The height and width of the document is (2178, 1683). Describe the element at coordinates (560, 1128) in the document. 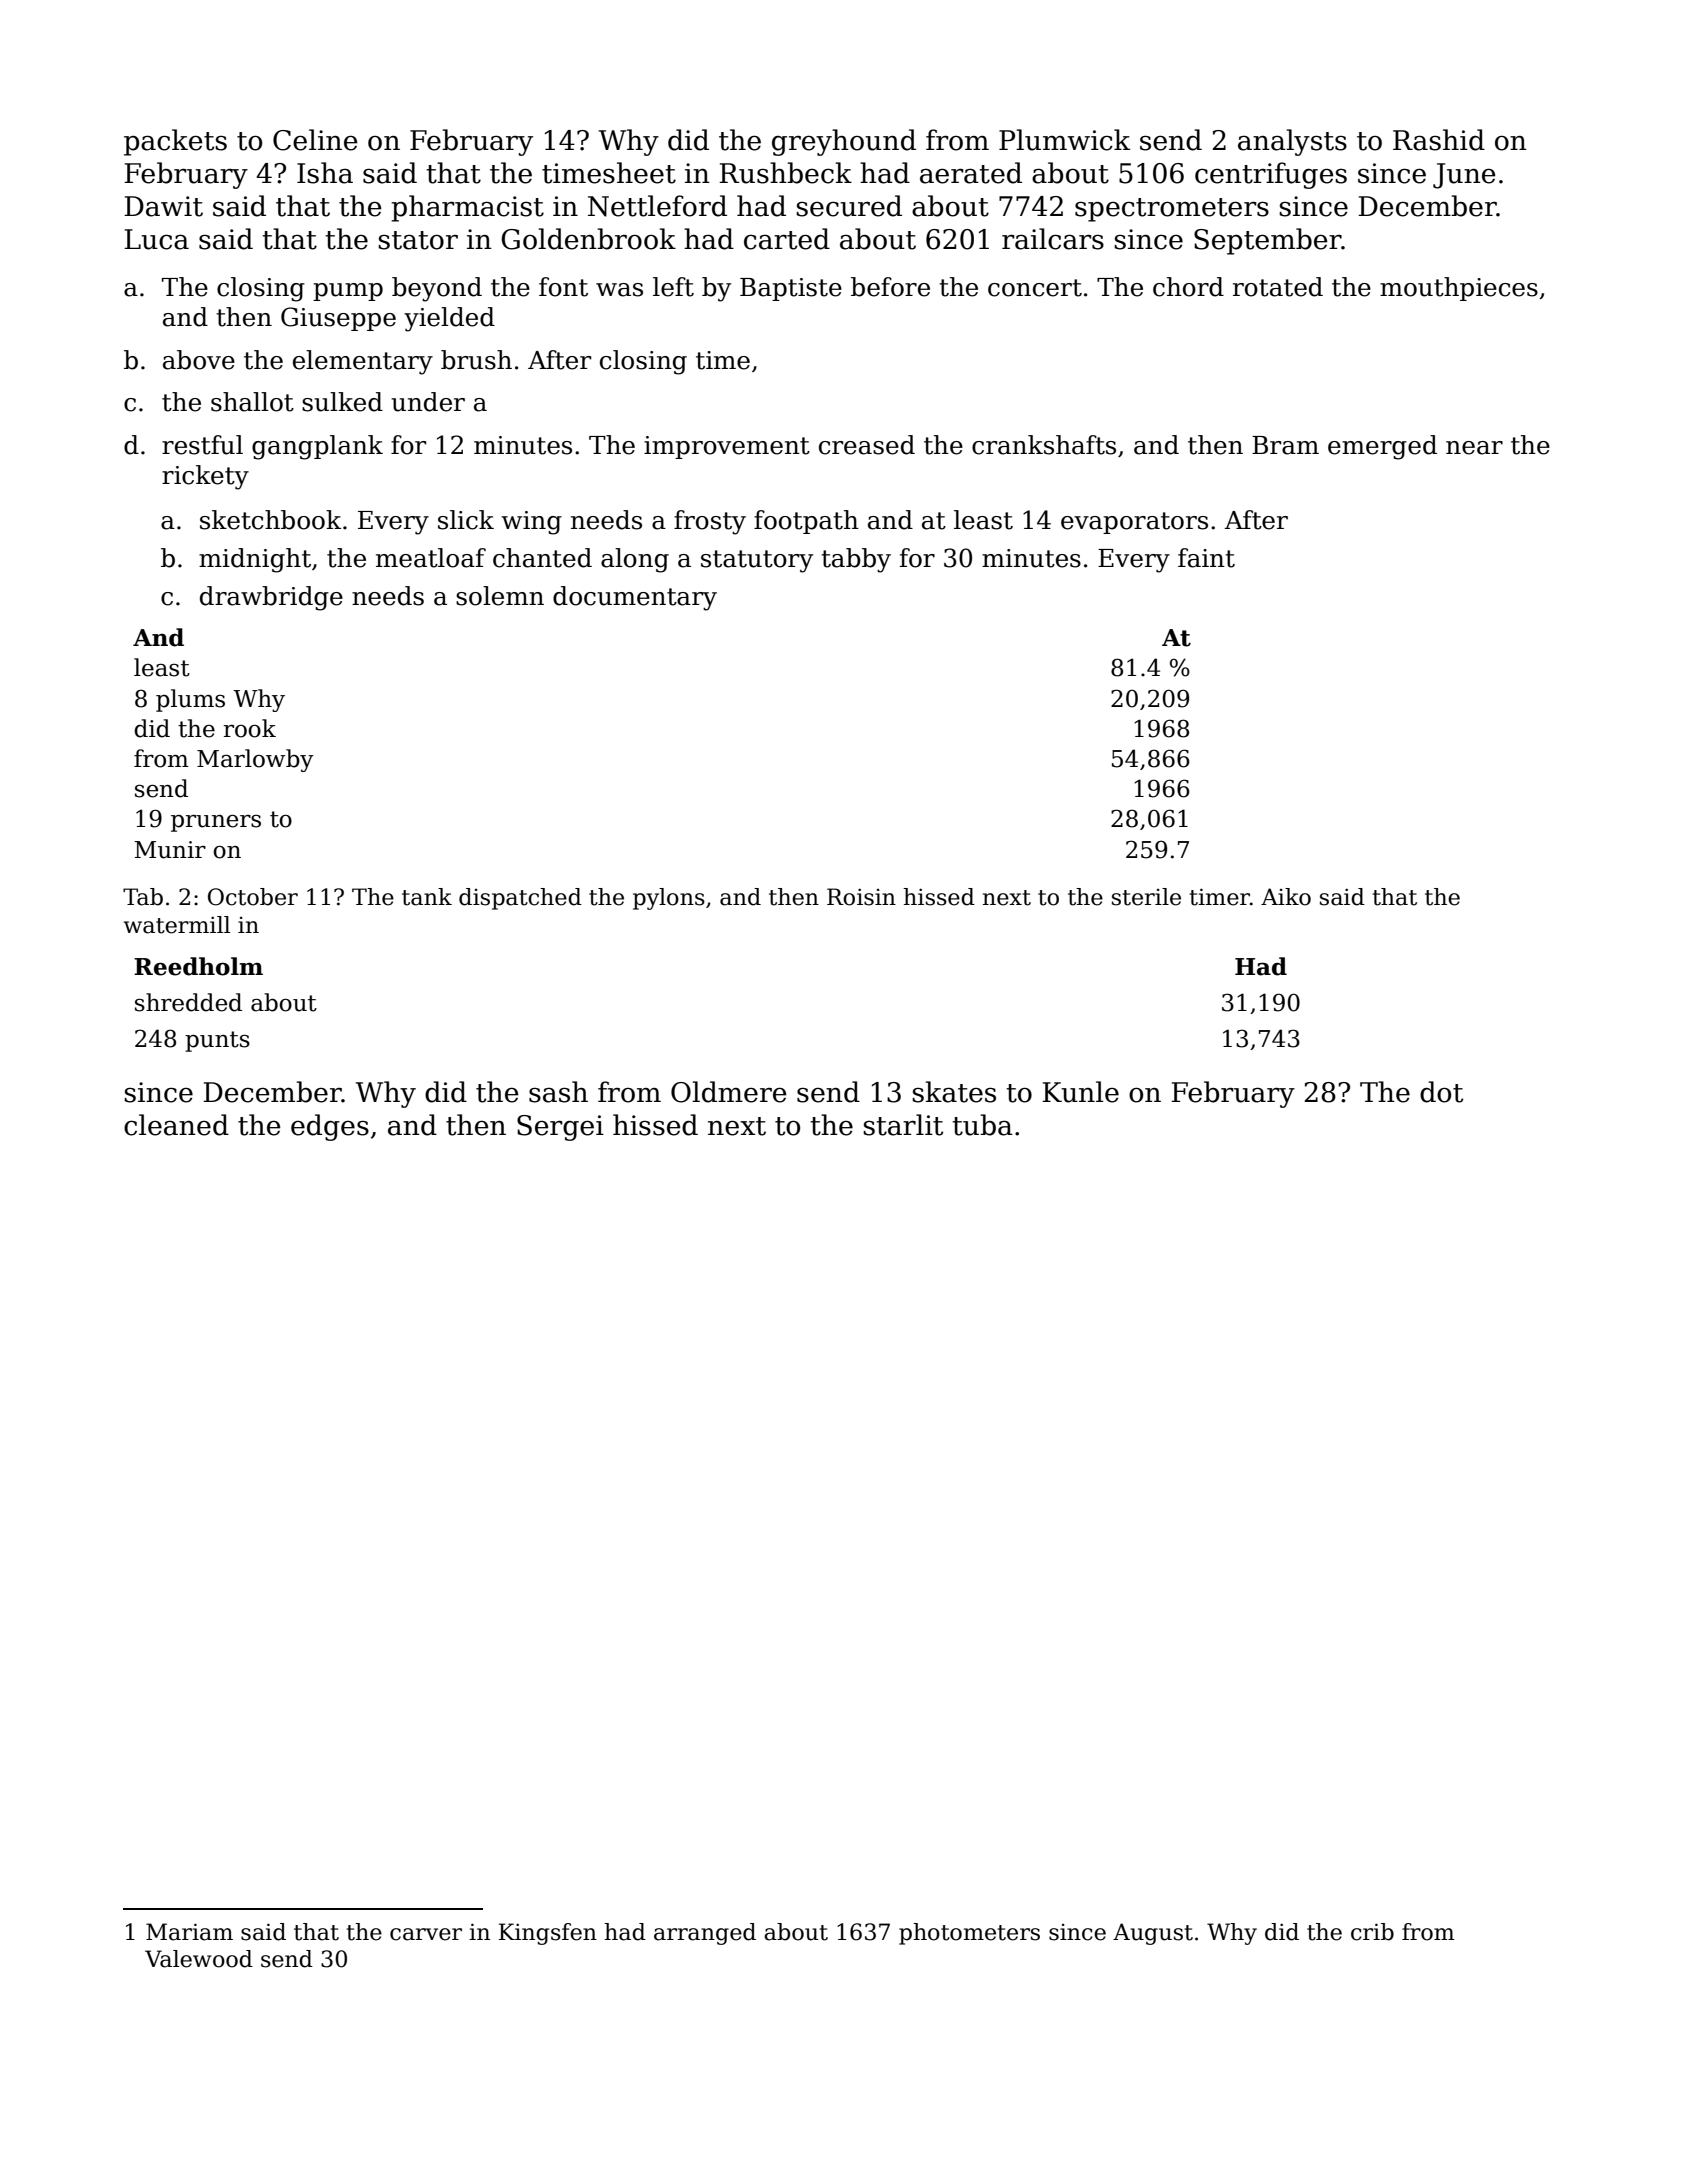

I see `Sergei` at that location.
